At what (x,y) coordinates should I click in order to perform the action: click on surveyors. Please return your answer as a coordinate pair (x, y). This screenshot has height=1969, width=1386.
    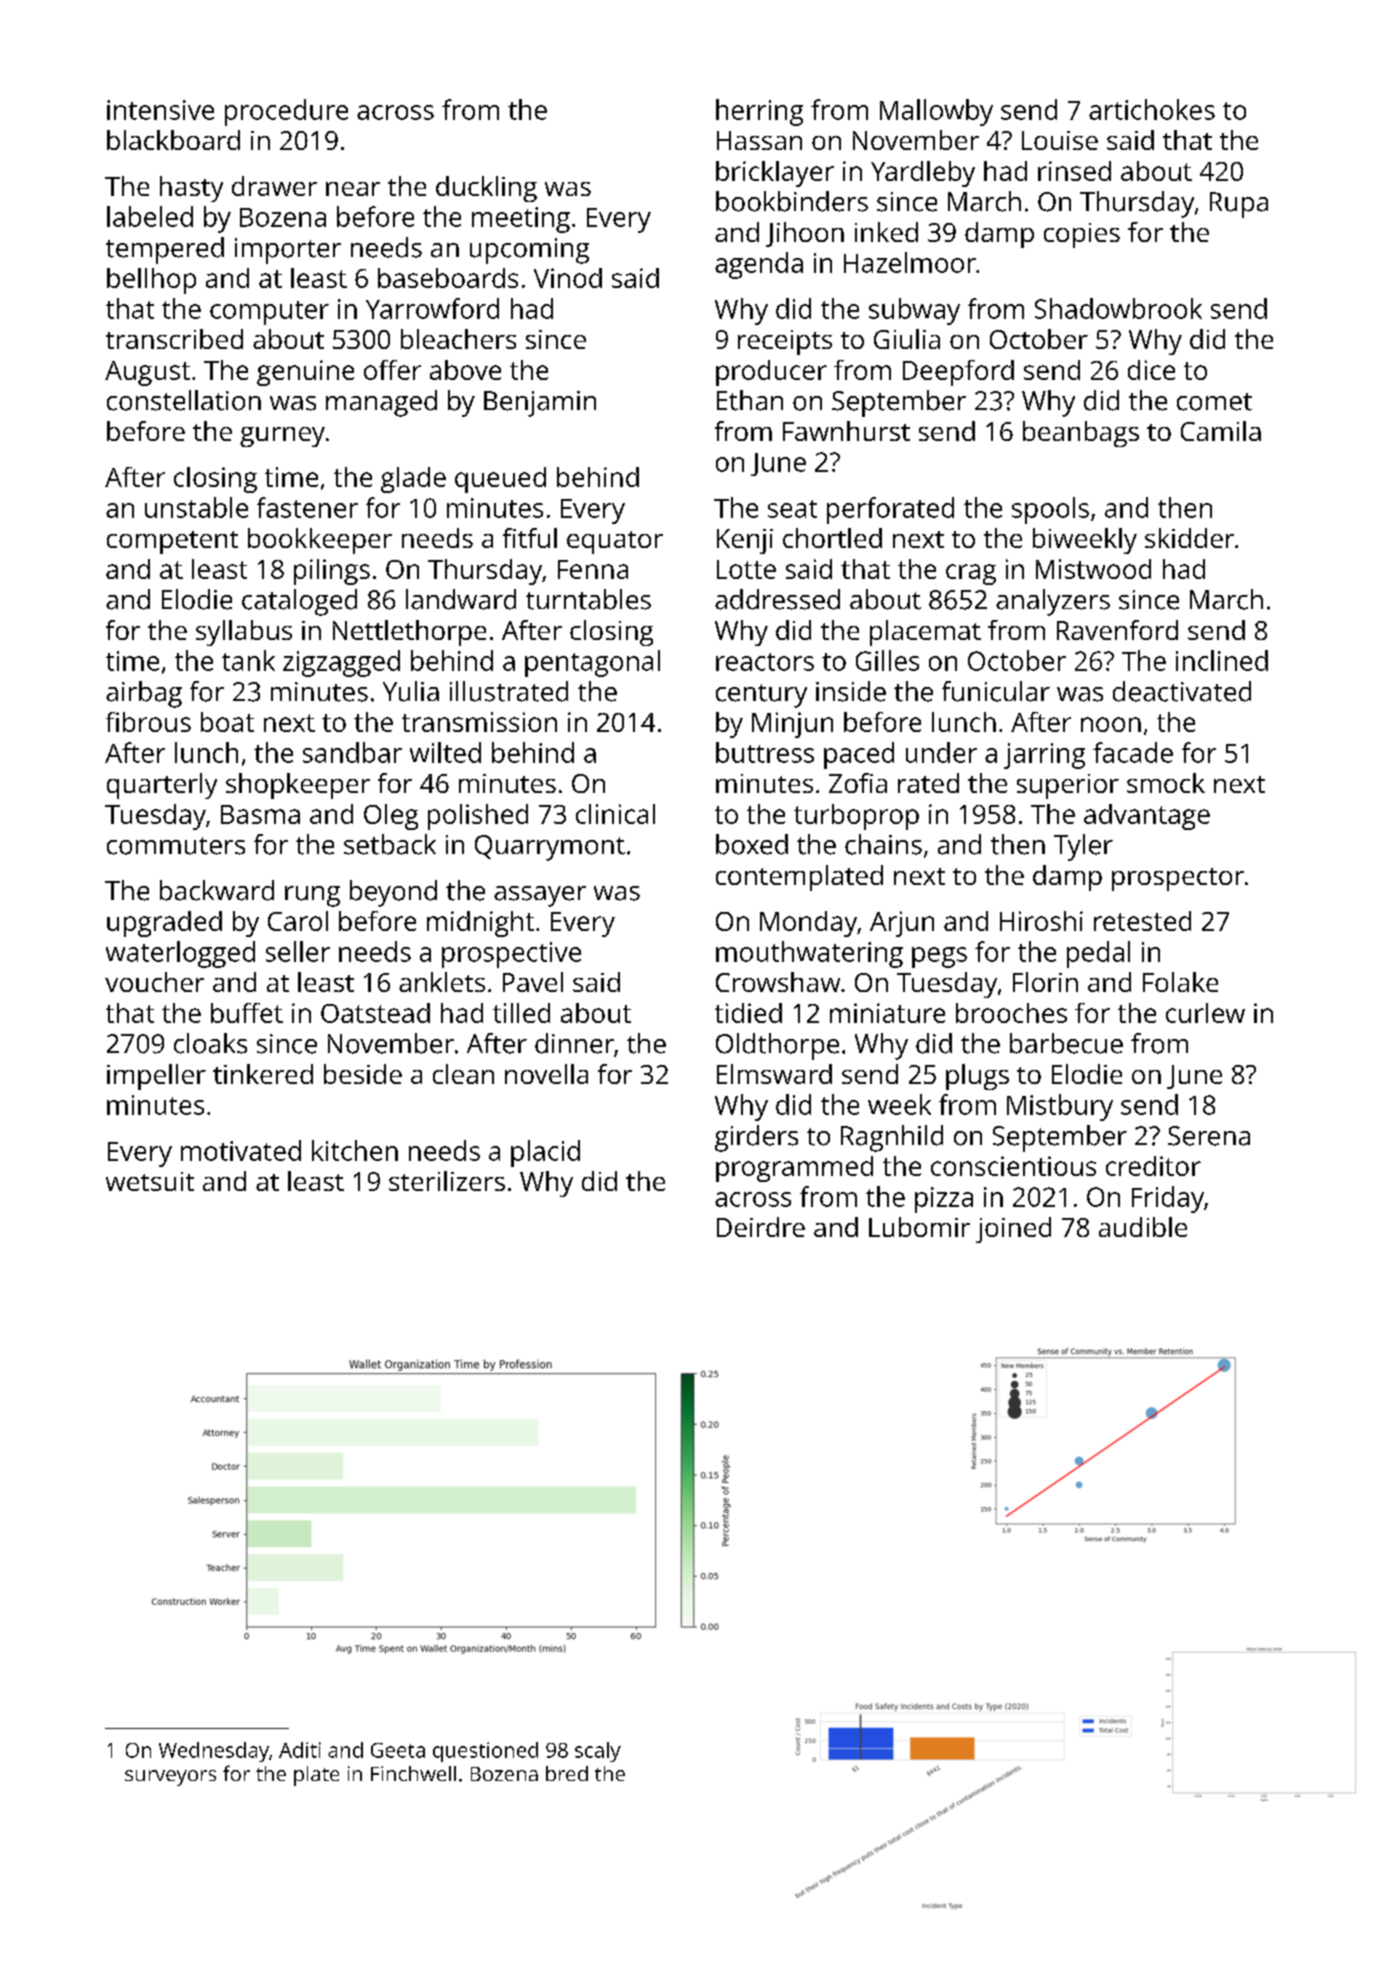
    Looking at the image, I should click on (170, 1778).
